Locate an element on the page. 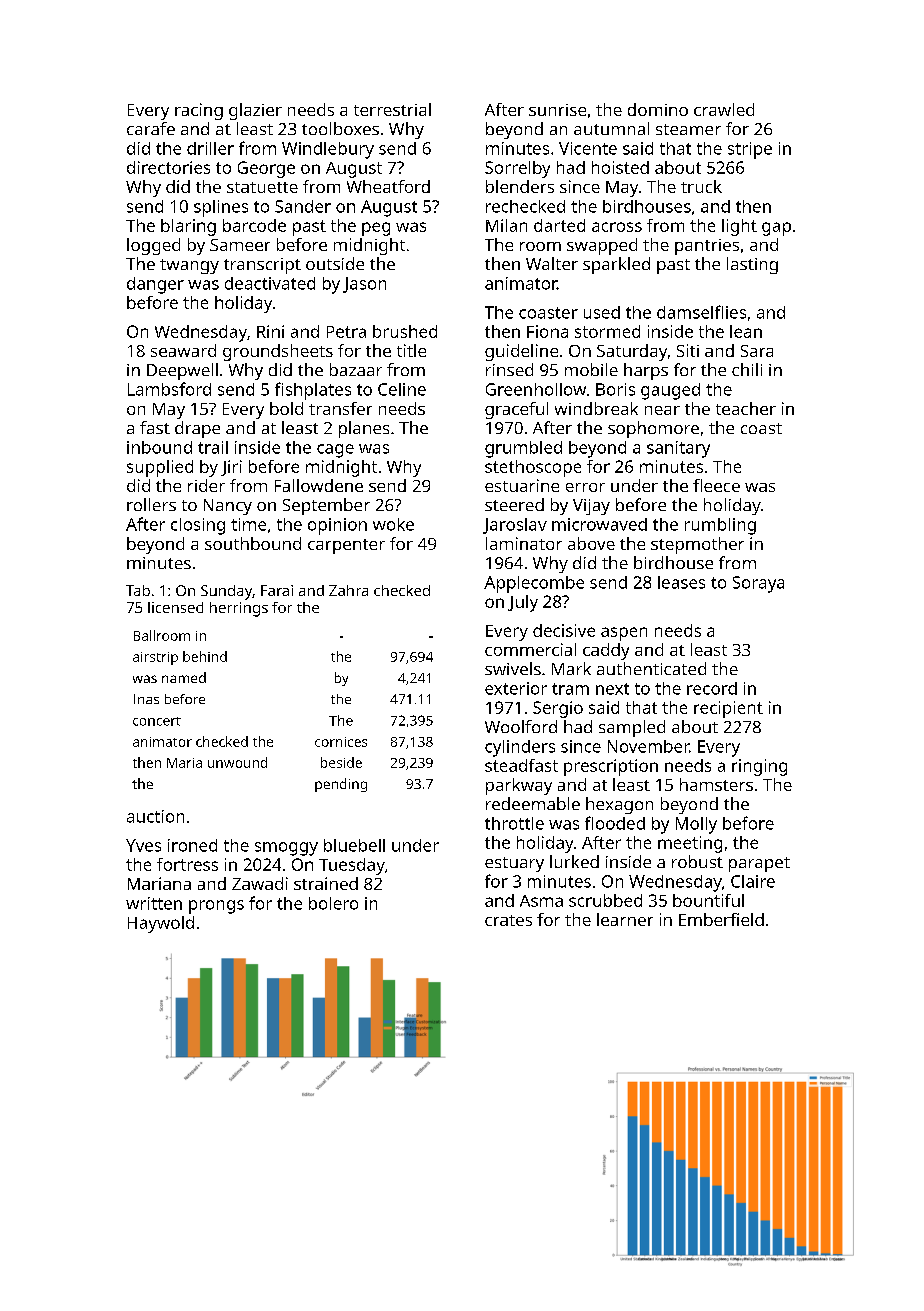  estuarine is located at coordinates (522, 485).
